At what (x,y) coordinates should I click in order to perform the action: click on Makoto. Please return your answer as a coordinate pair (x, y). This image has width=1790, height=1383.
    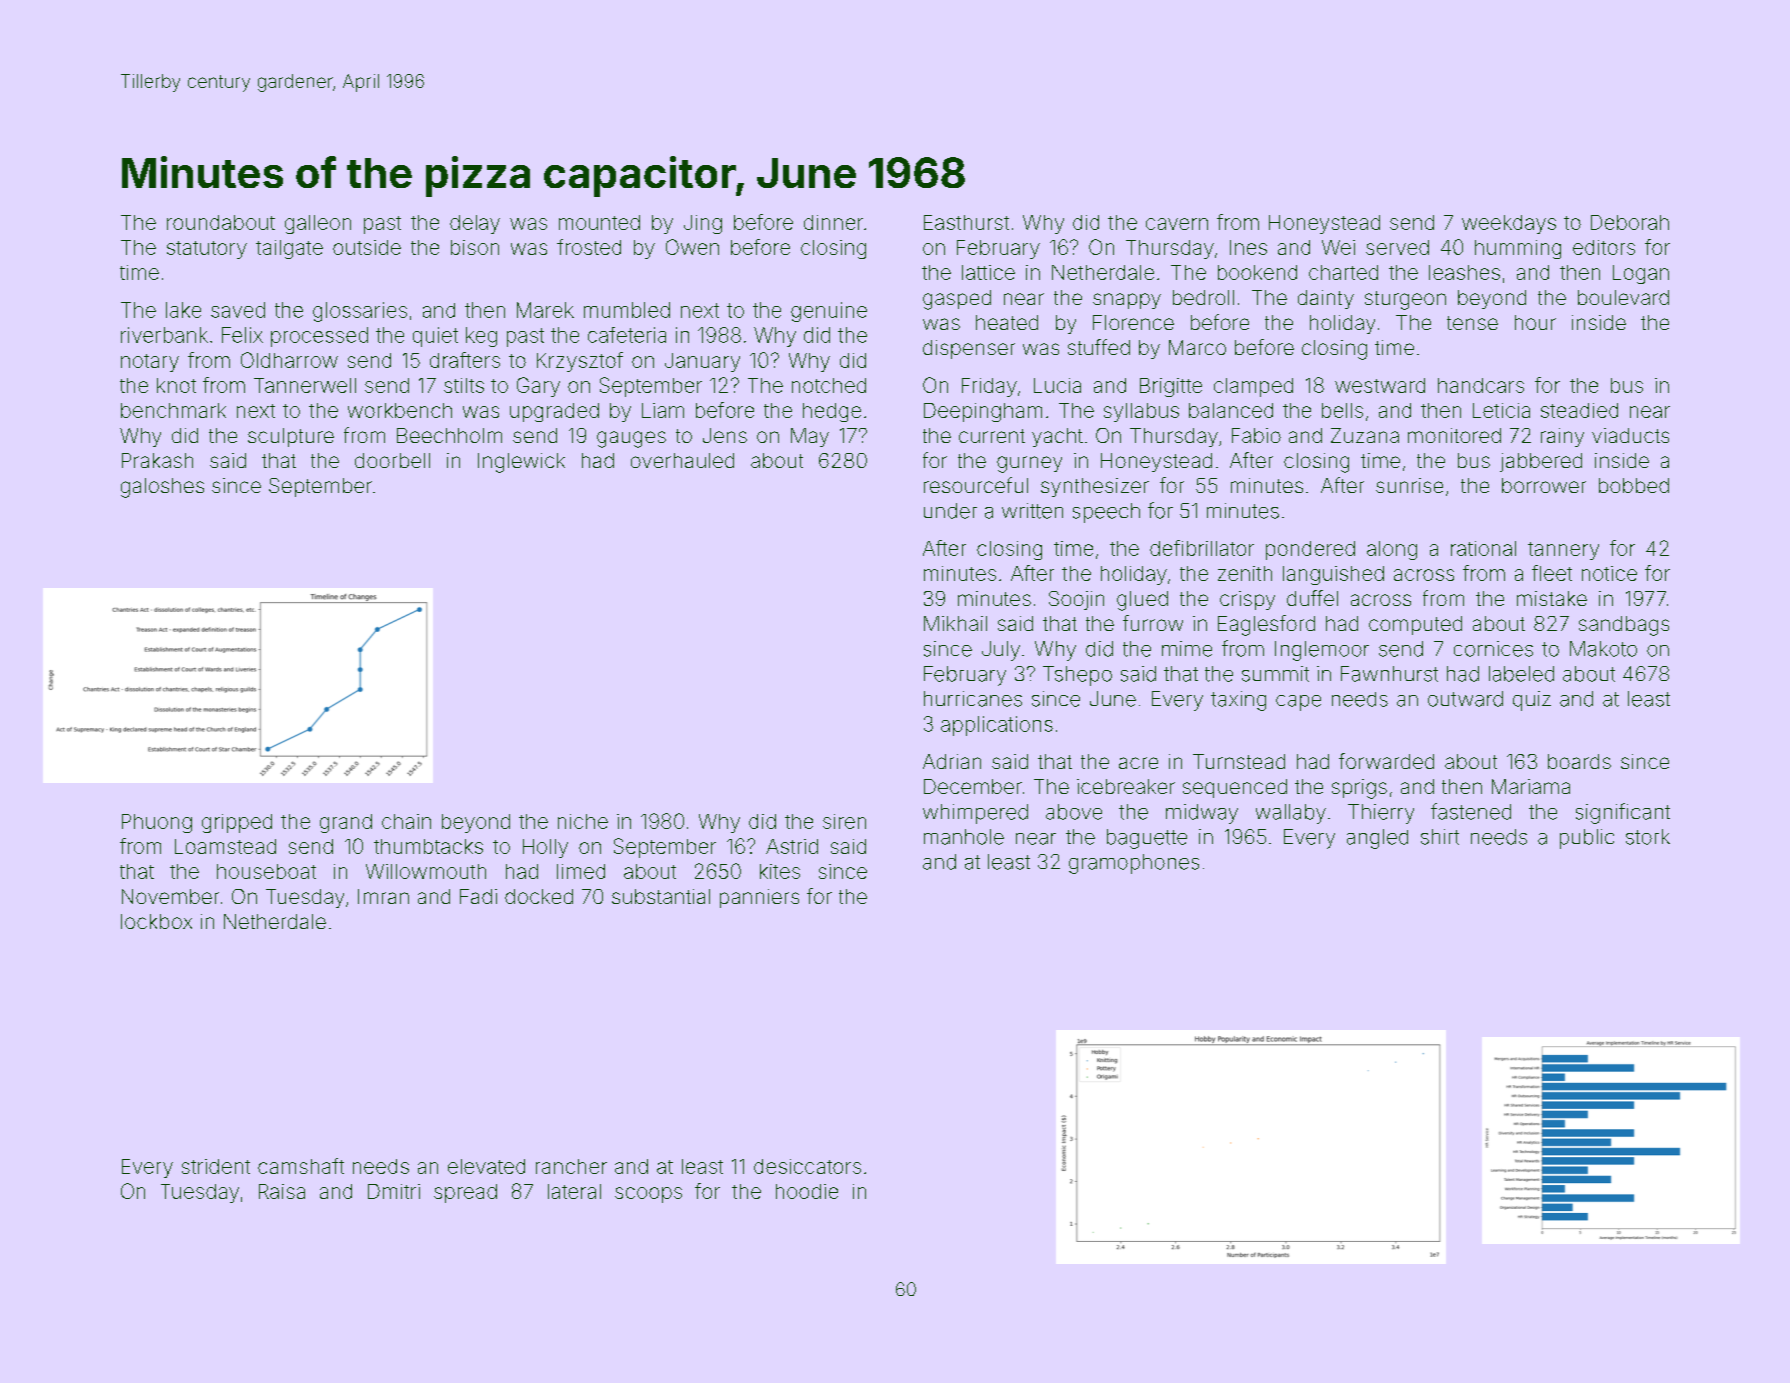
    Looking at the image, I should click on (1603, 649).
